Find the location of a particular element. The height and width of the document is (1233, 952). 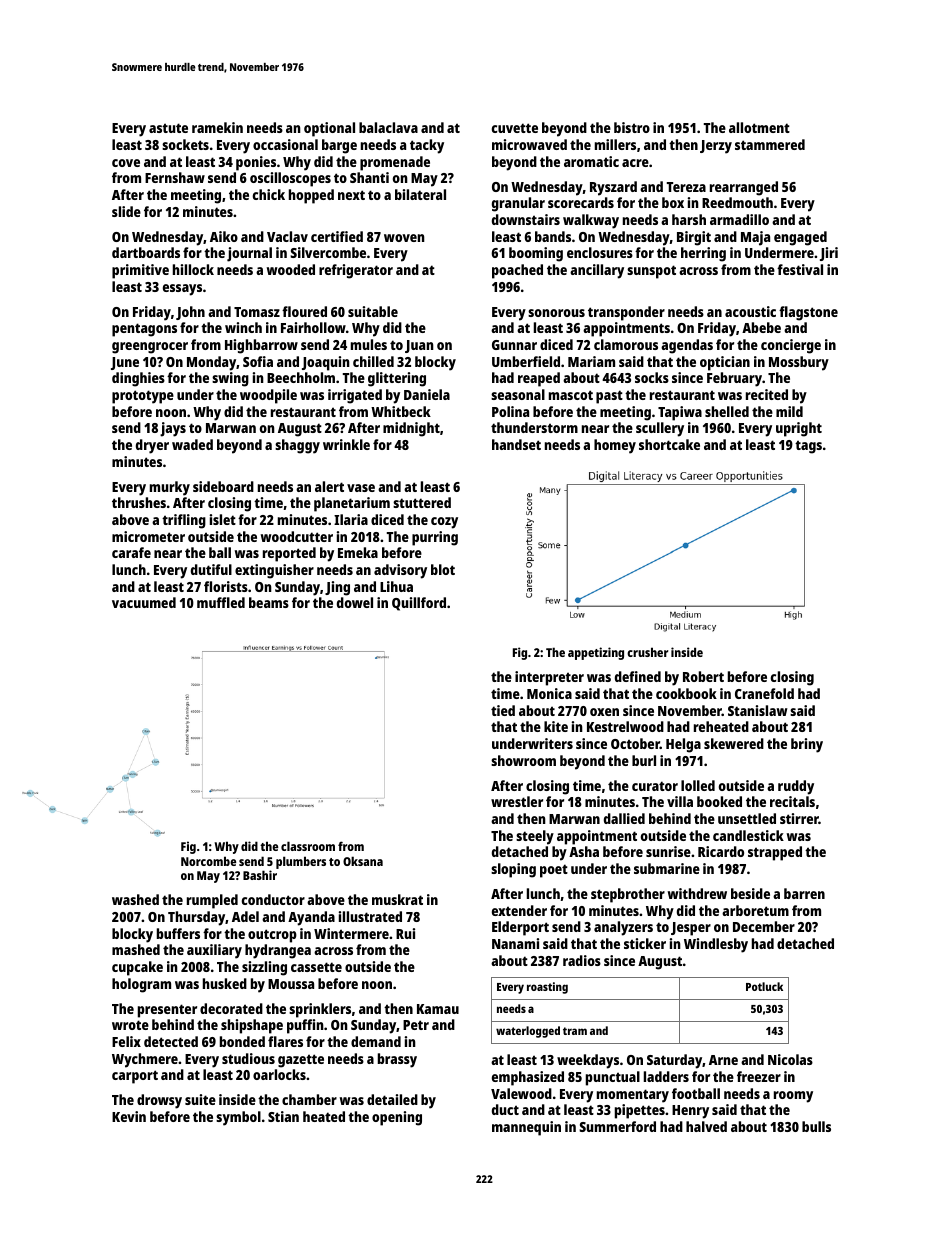

bistro is located at coordinates (632, 127).
